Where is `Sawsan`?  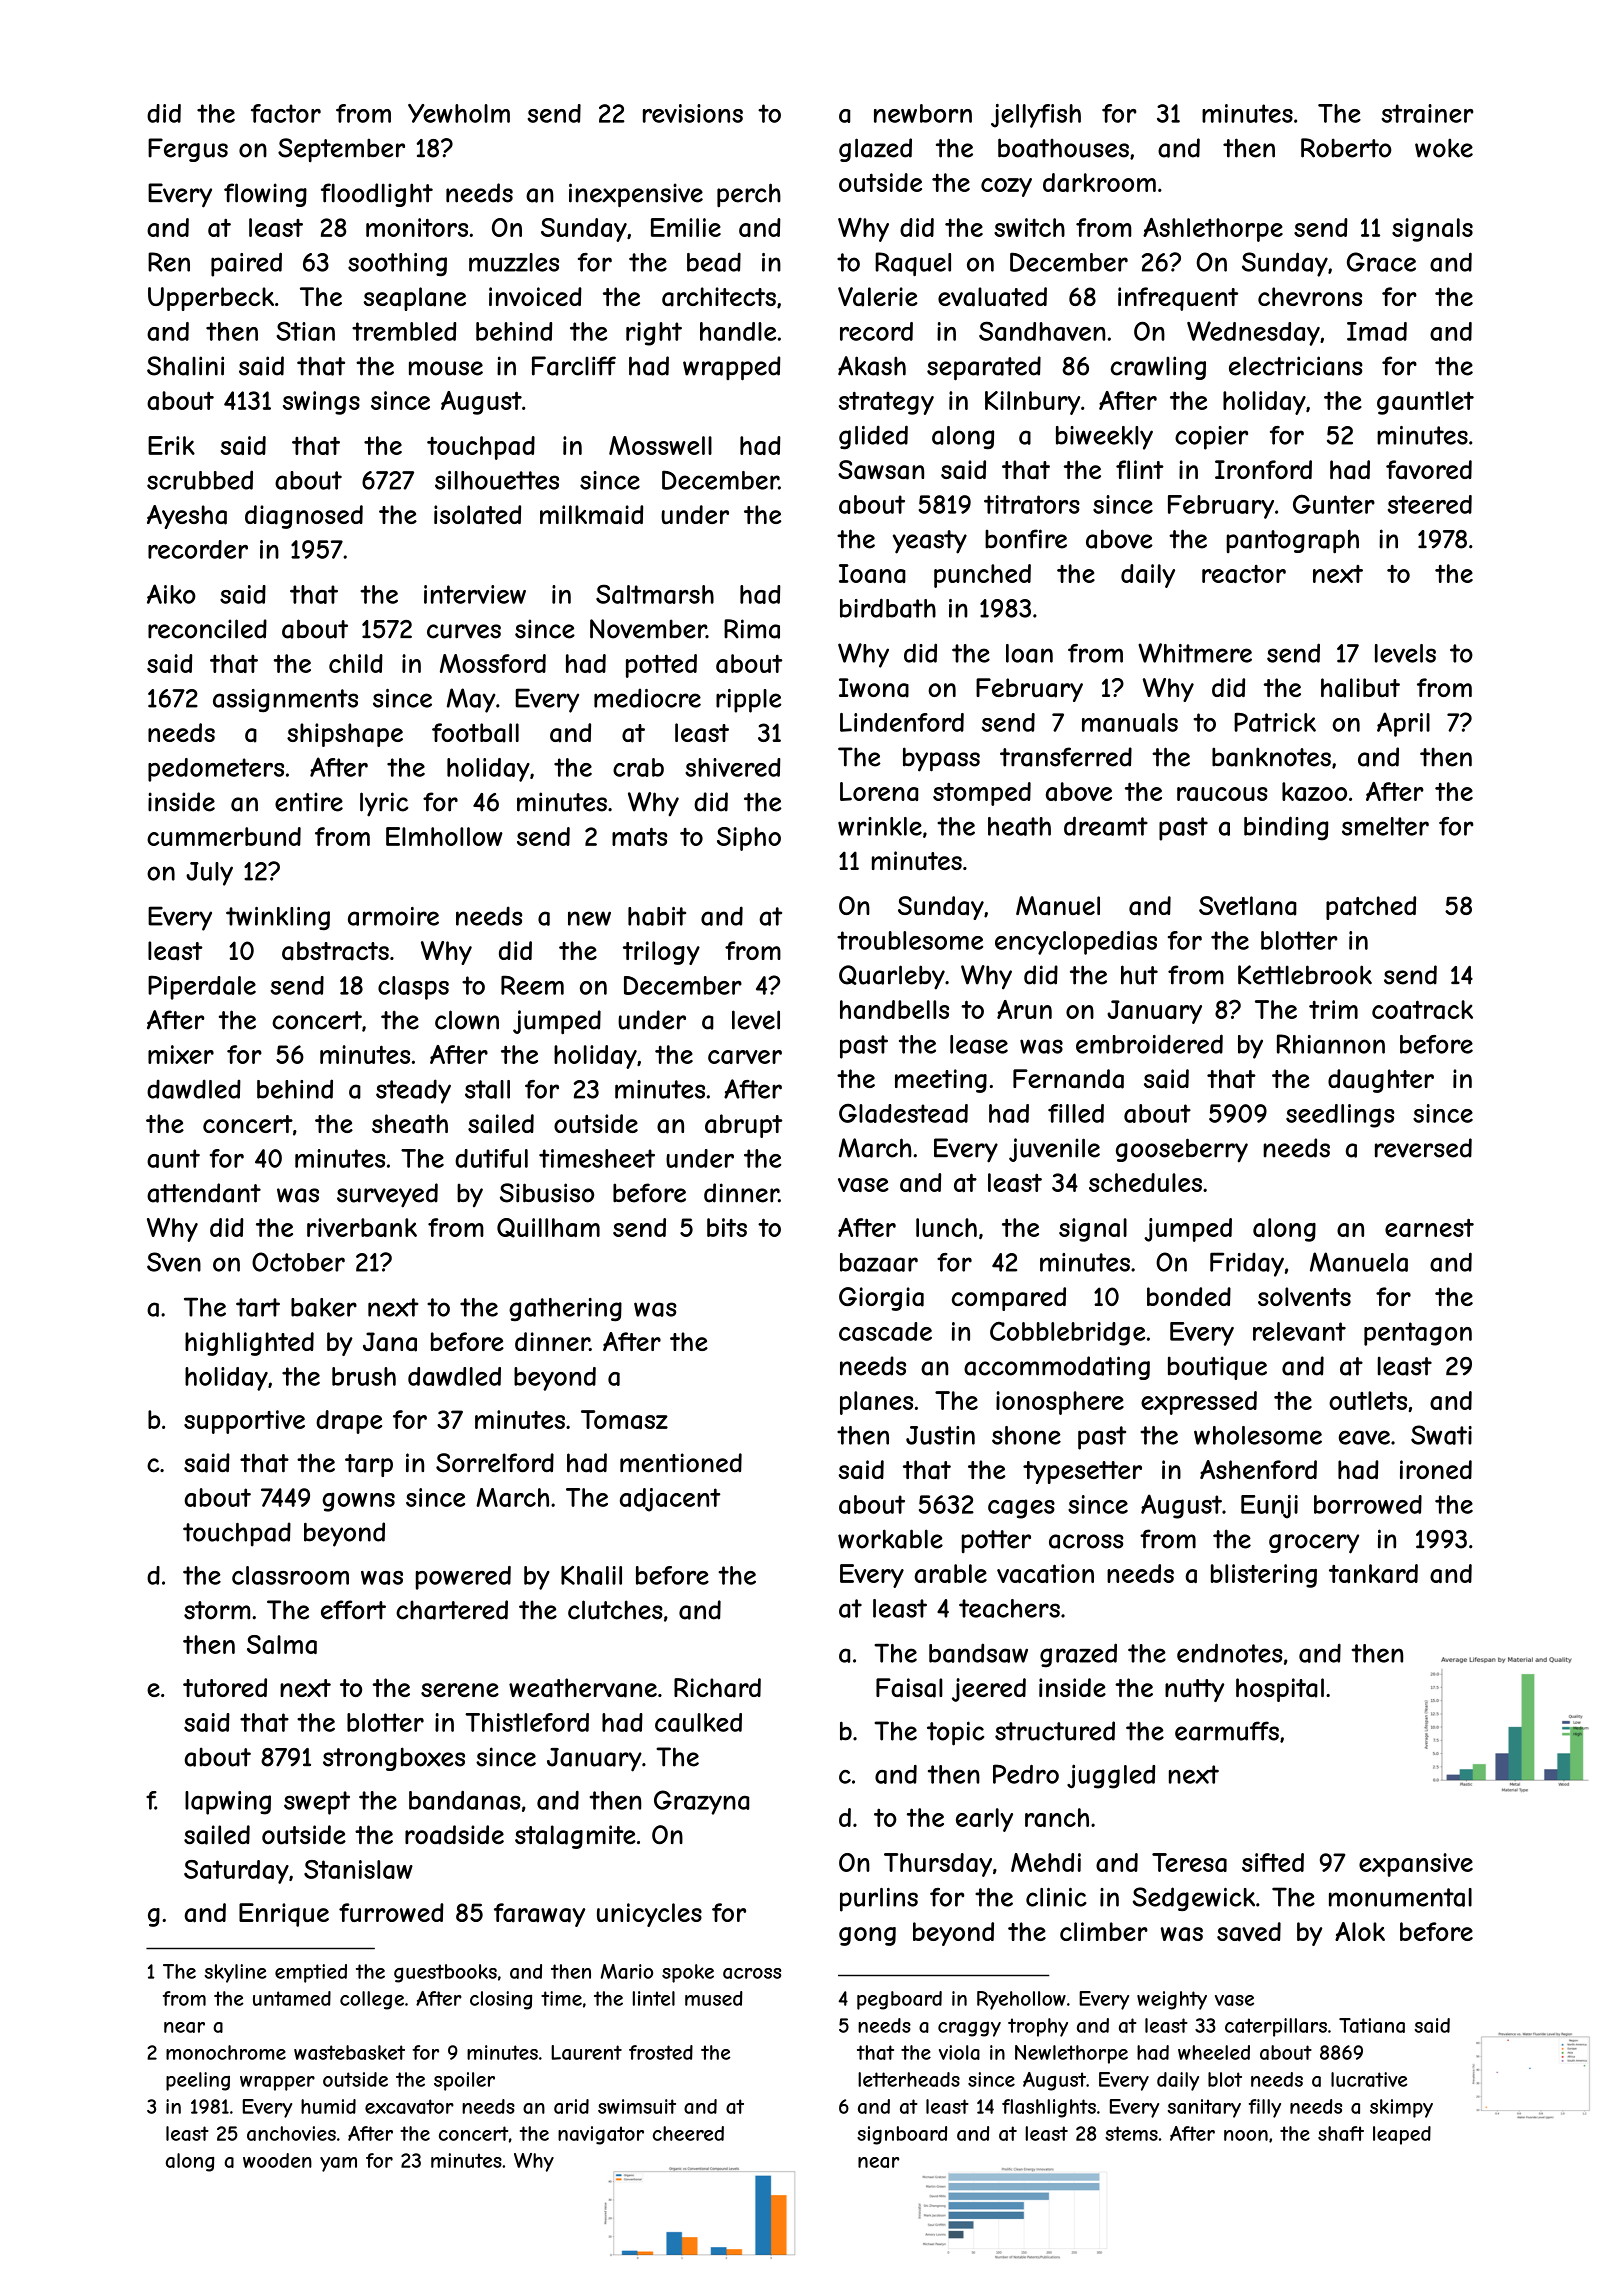
Sawsan is located at coordinates (881, 470).
